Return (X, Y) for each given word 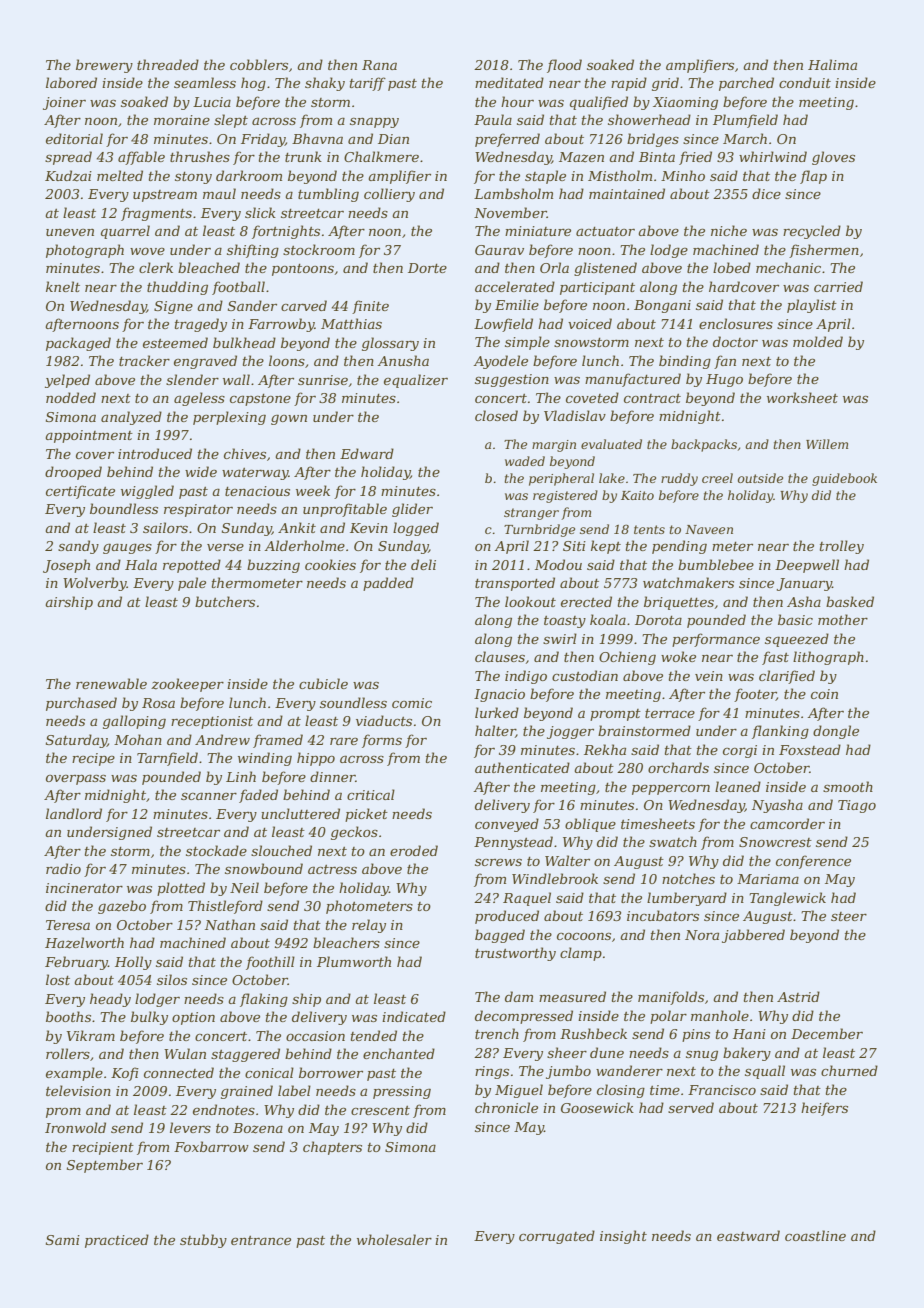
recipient (103, 1148)
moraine (182, 120)
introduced (155, 453)
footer (755, 695)
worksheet (802, 397)
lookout (530, 601)
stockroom (319, 249)
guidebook (844, 479)
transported (515, 584)
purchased (81, 704)
